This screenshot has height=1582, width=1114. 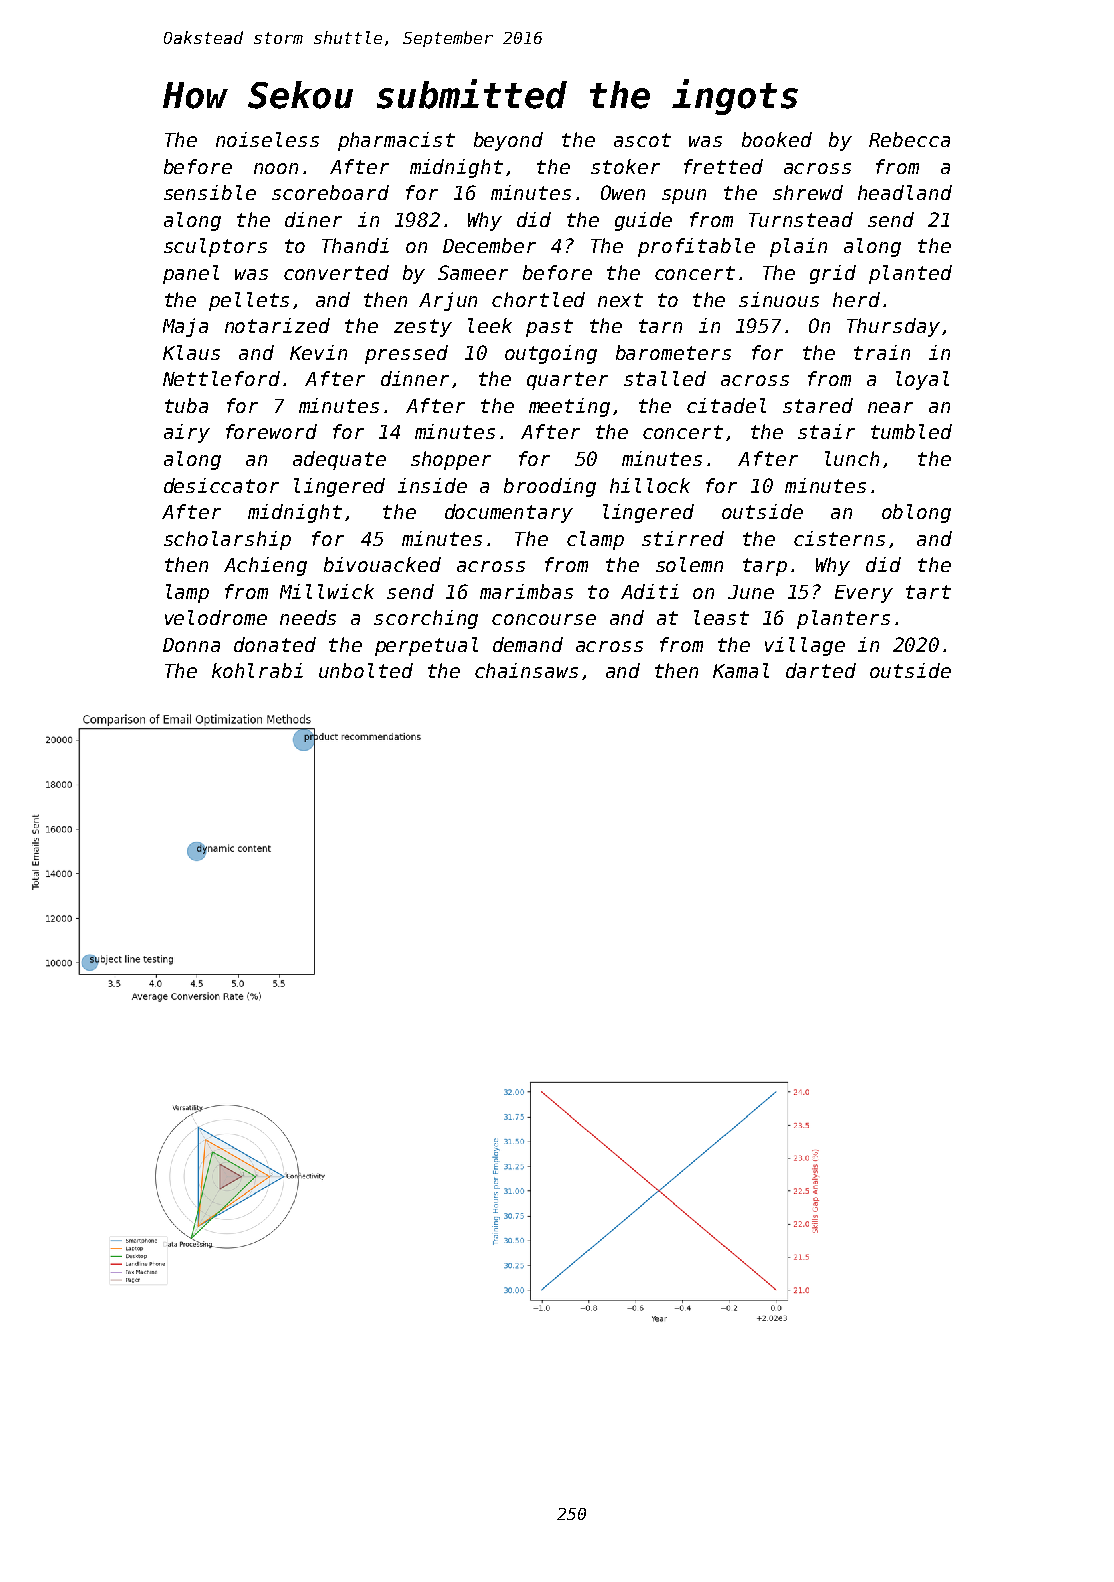 I want to click on spun, so click(x=684, y=196).
